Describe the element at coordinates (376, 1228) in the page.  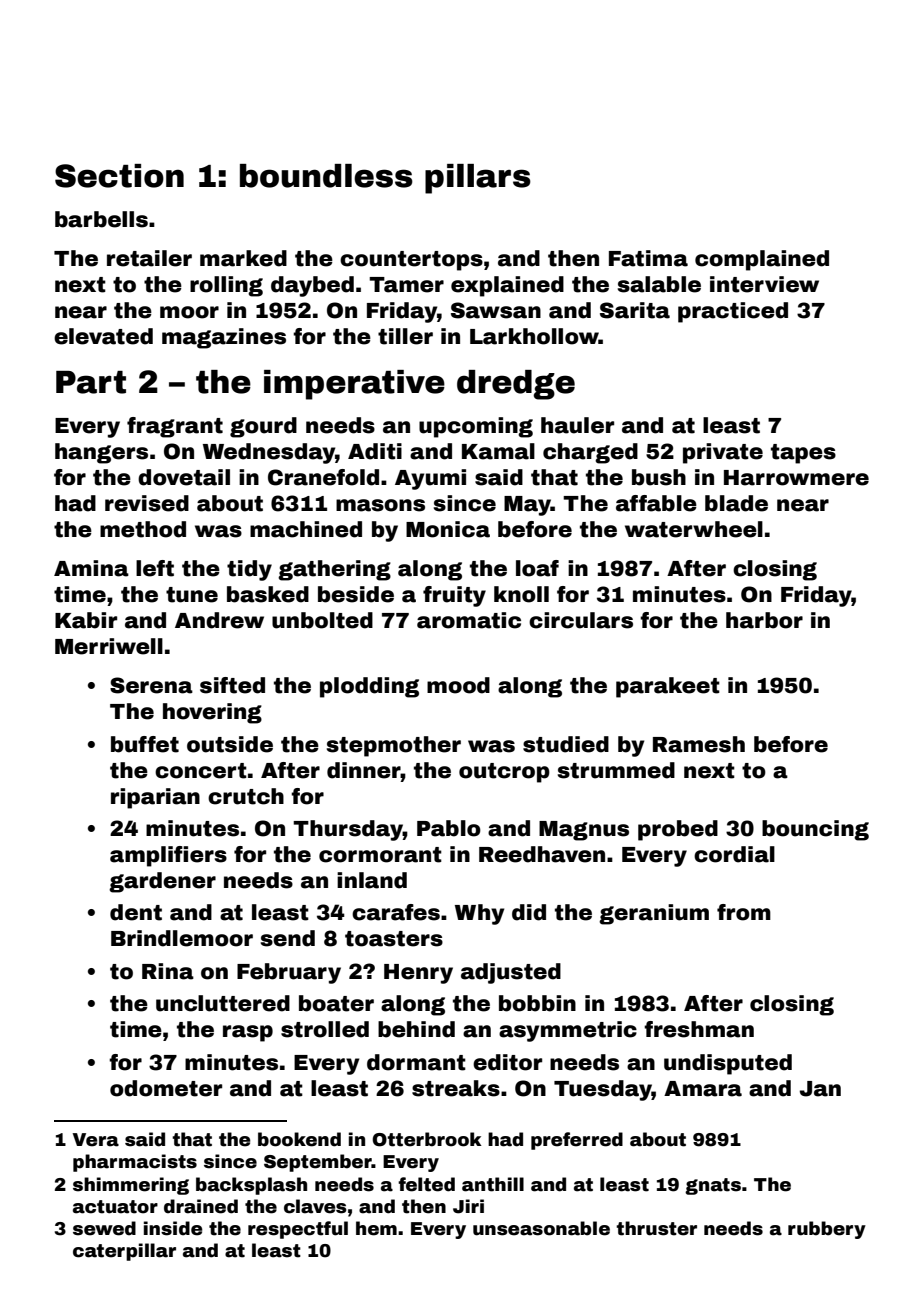
I see `hem` at that location.
